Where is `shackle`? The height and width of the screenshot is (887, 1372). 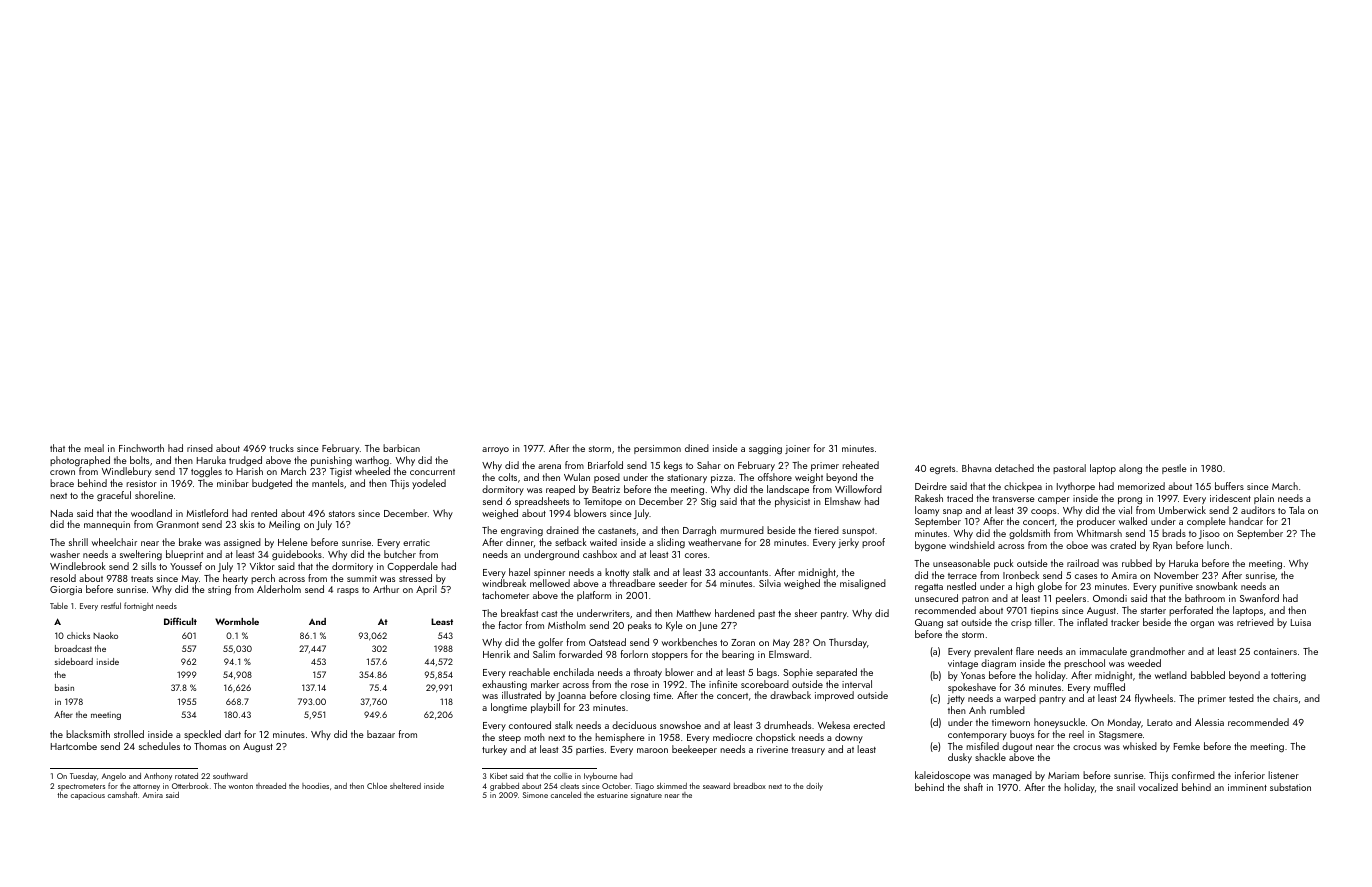
shackle is located at coordinates (990, 757).
